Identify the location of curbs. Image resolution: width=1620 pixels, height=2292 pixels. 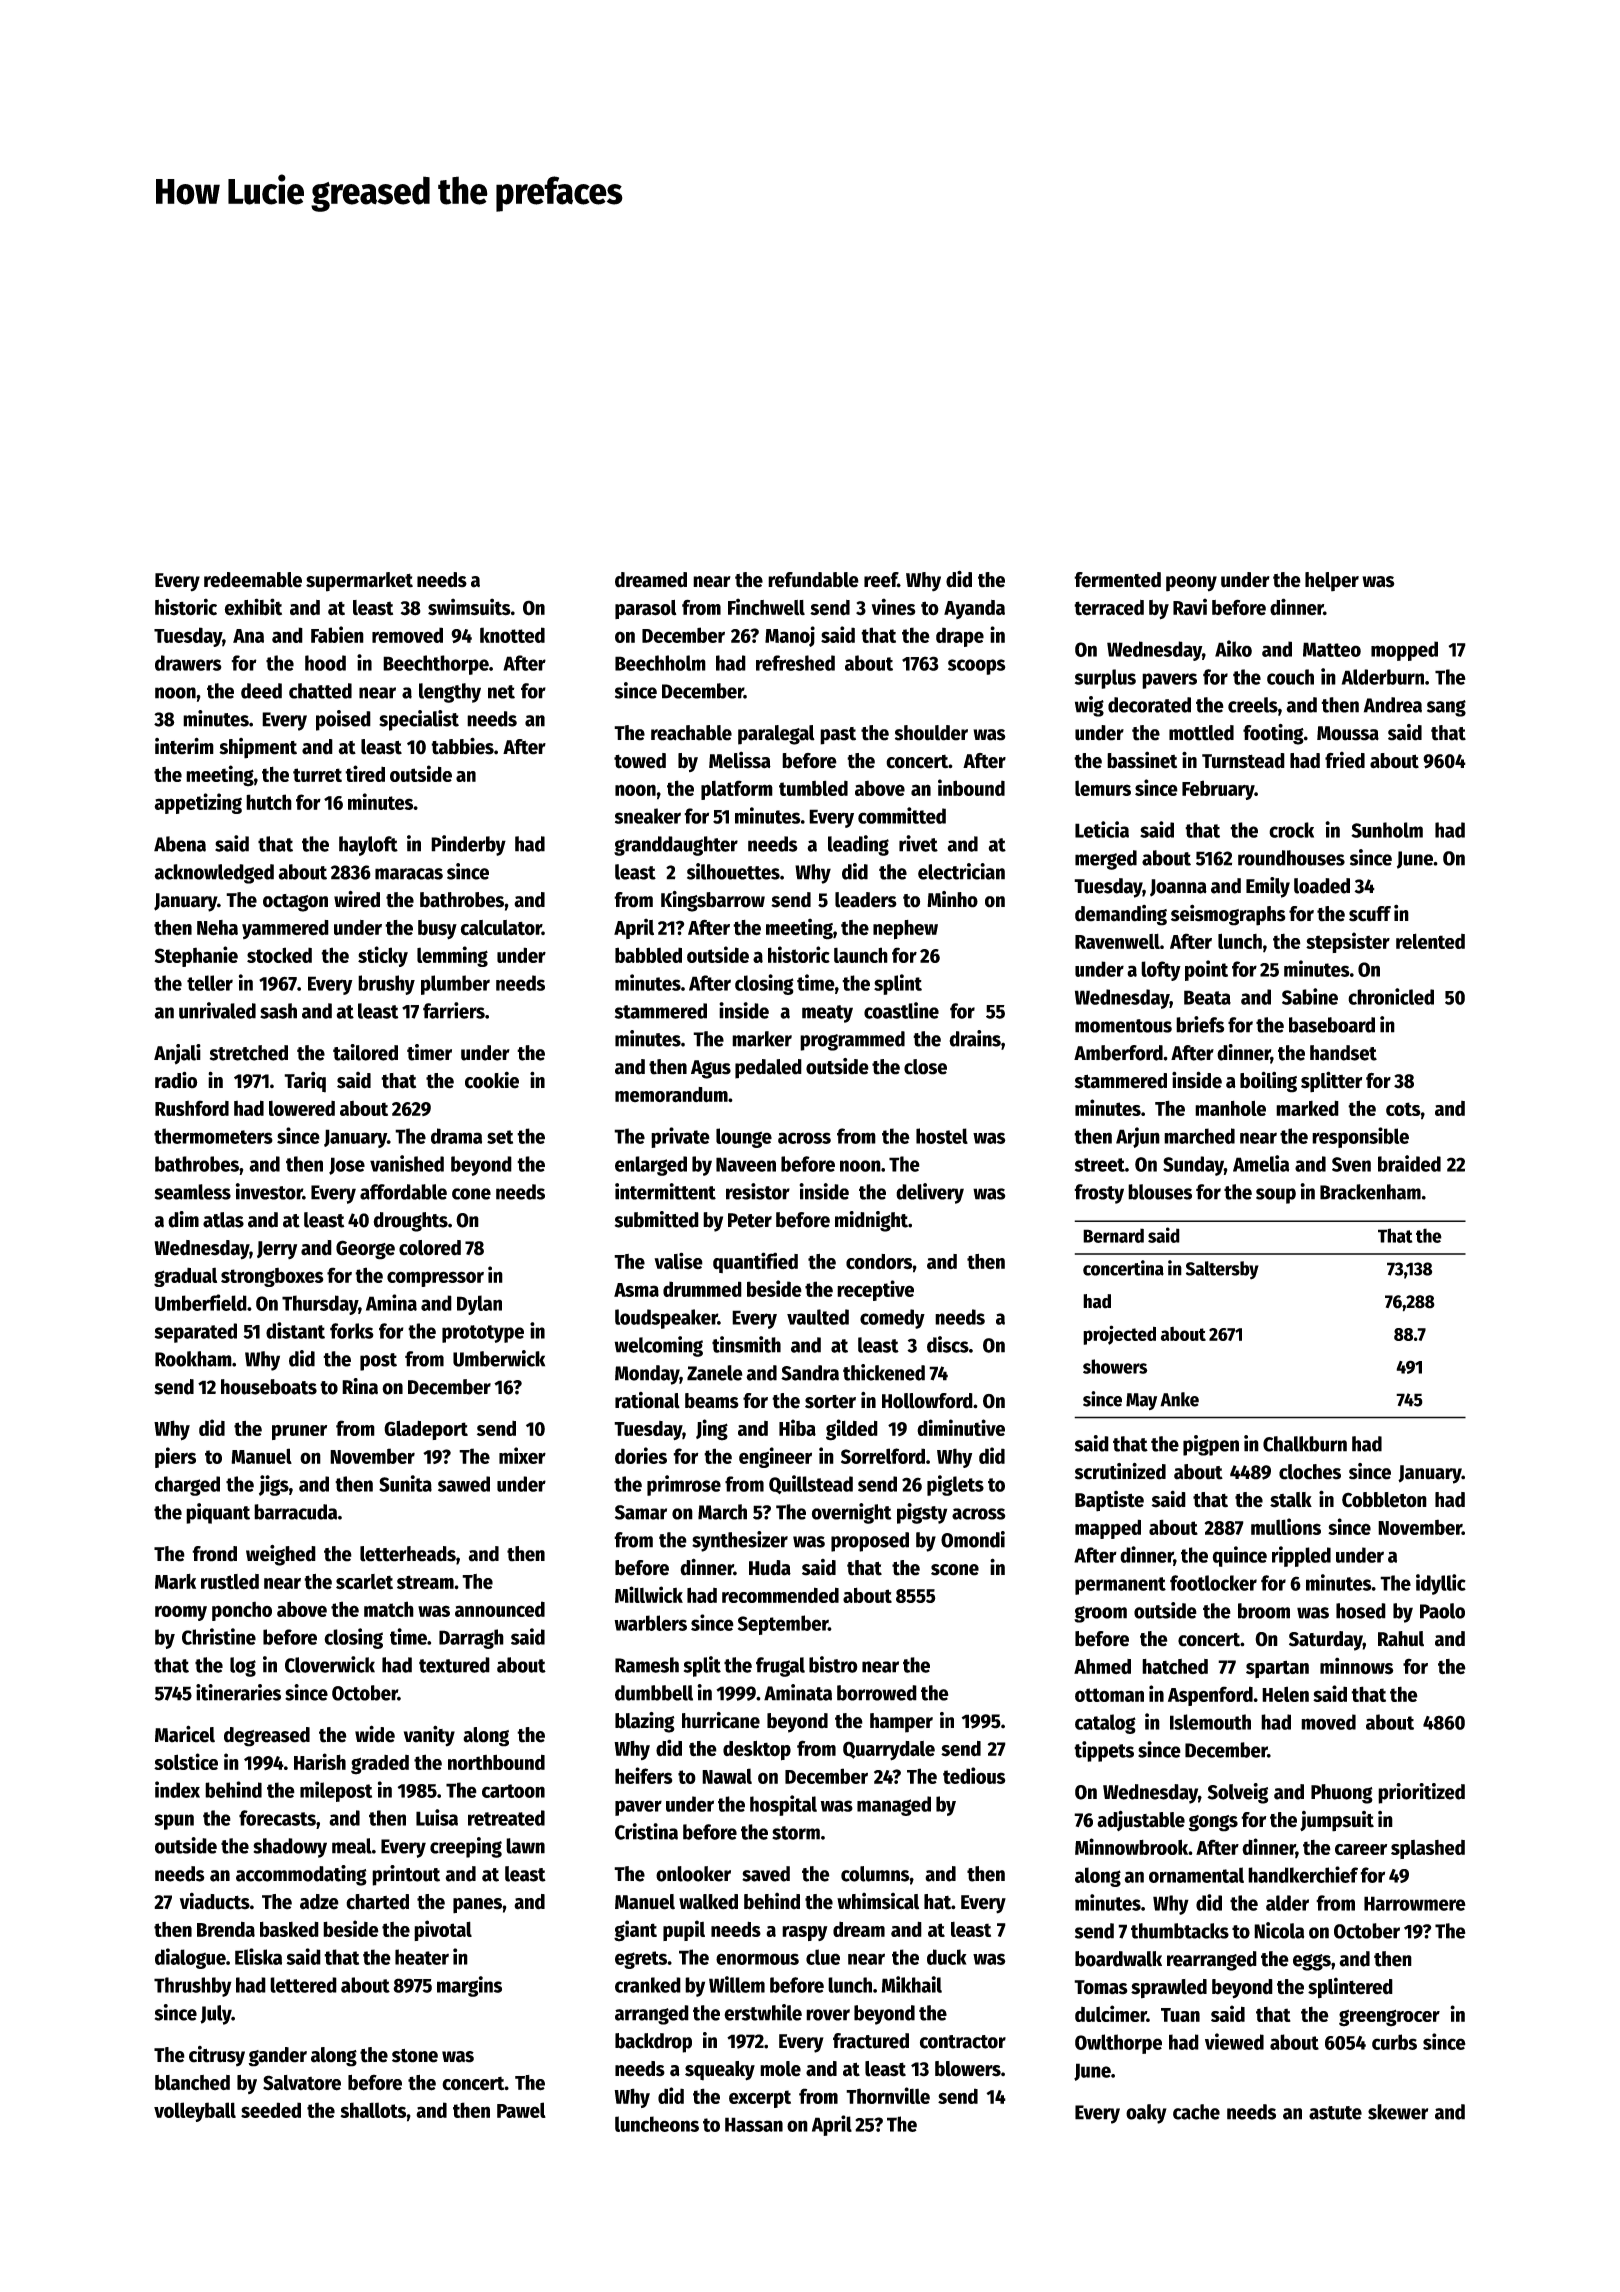
(1394, 2042).
